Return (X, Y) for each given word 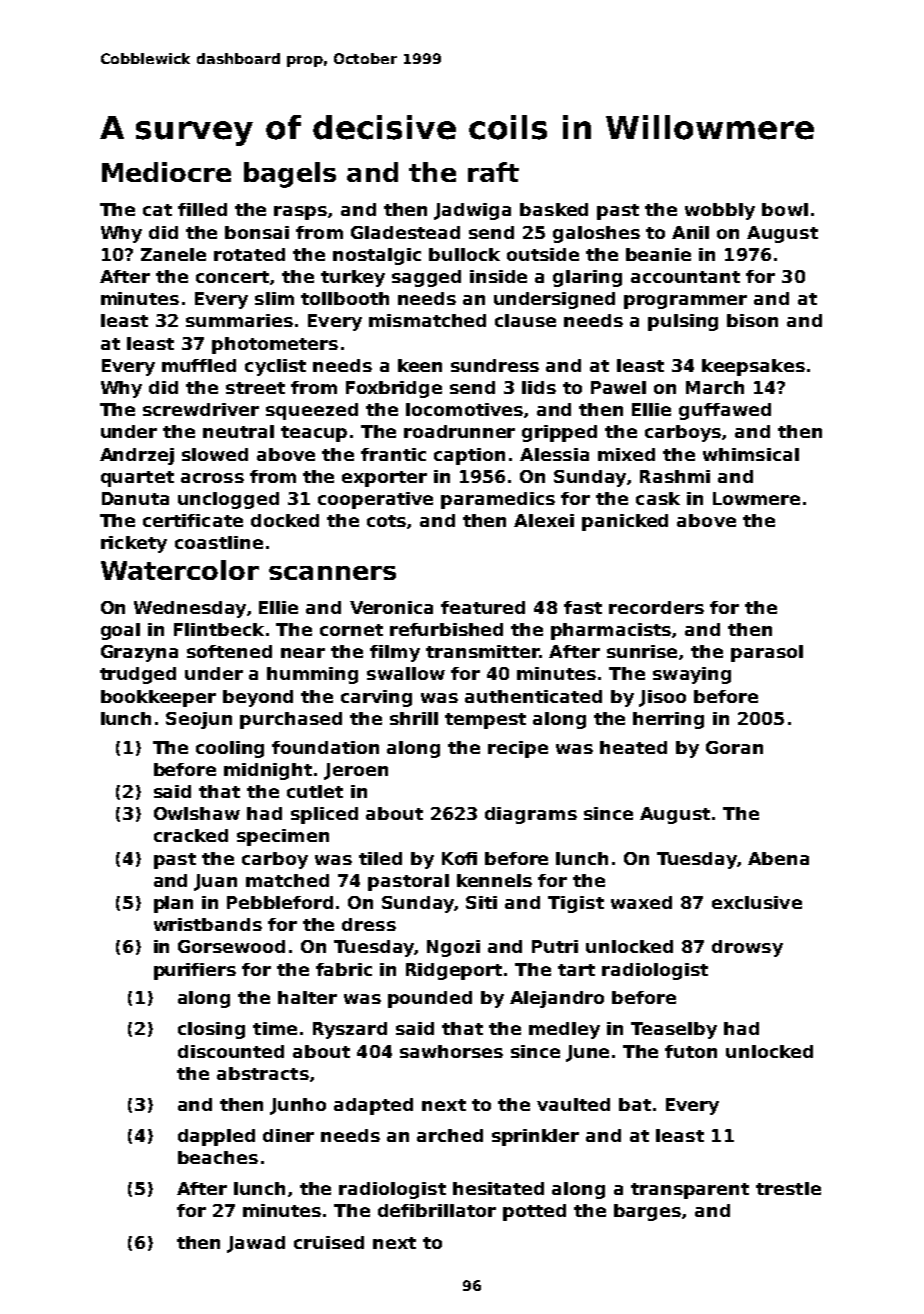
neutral (238, 431)
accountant (685, 277)
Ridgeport (454, 971)
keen (420, 365)
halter (307, 997)
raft (493, 172)
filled (202, 209)
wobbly (720, 211)
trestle (788, 1188)
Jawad (256, 1244)
